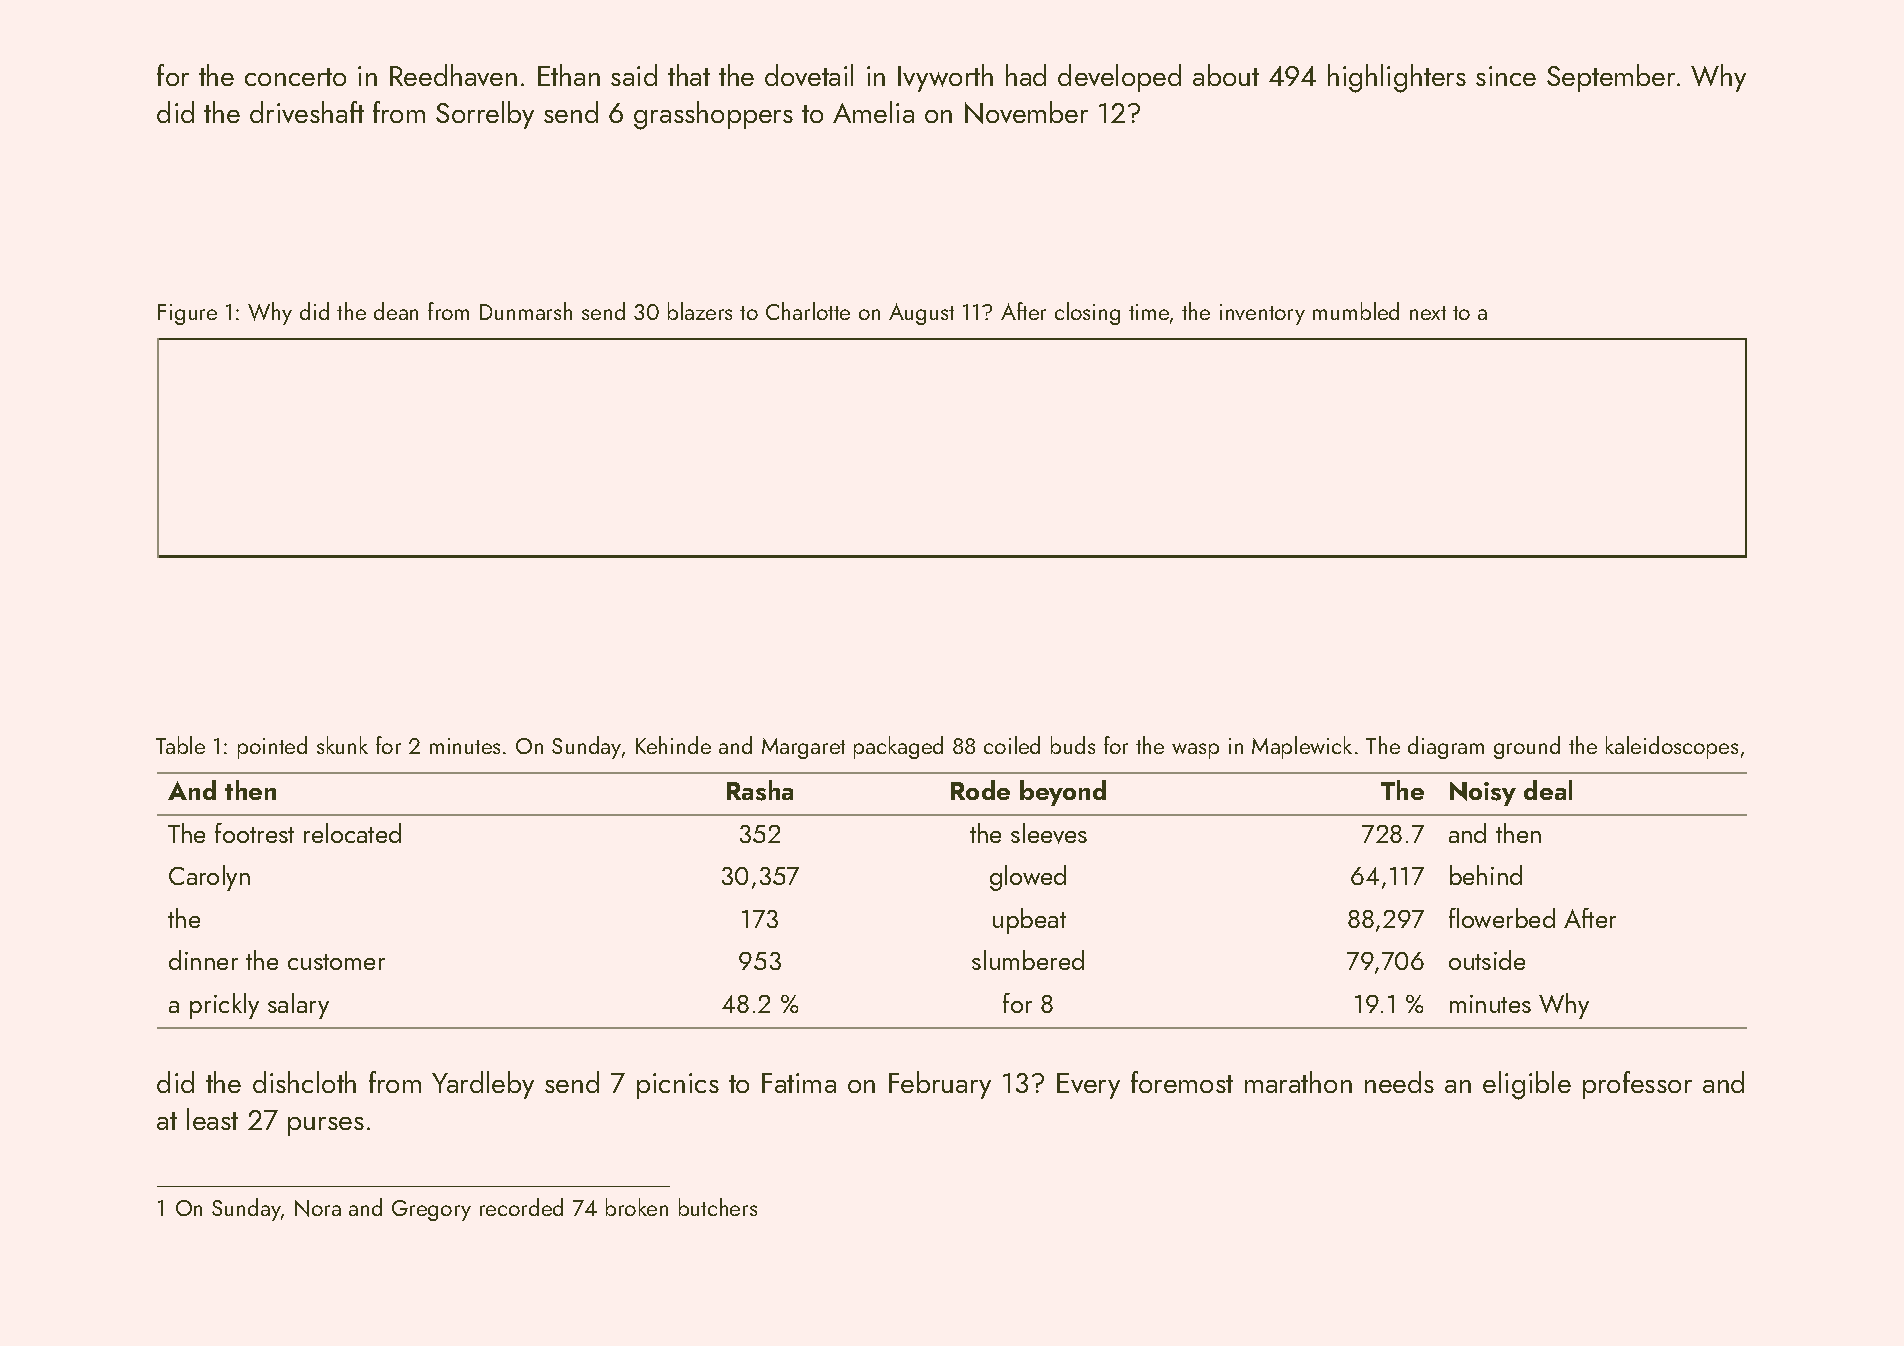  What do you see at coordinates (569, 75) in the image?
I see `Ethan` at bounding box center [569, 75].
